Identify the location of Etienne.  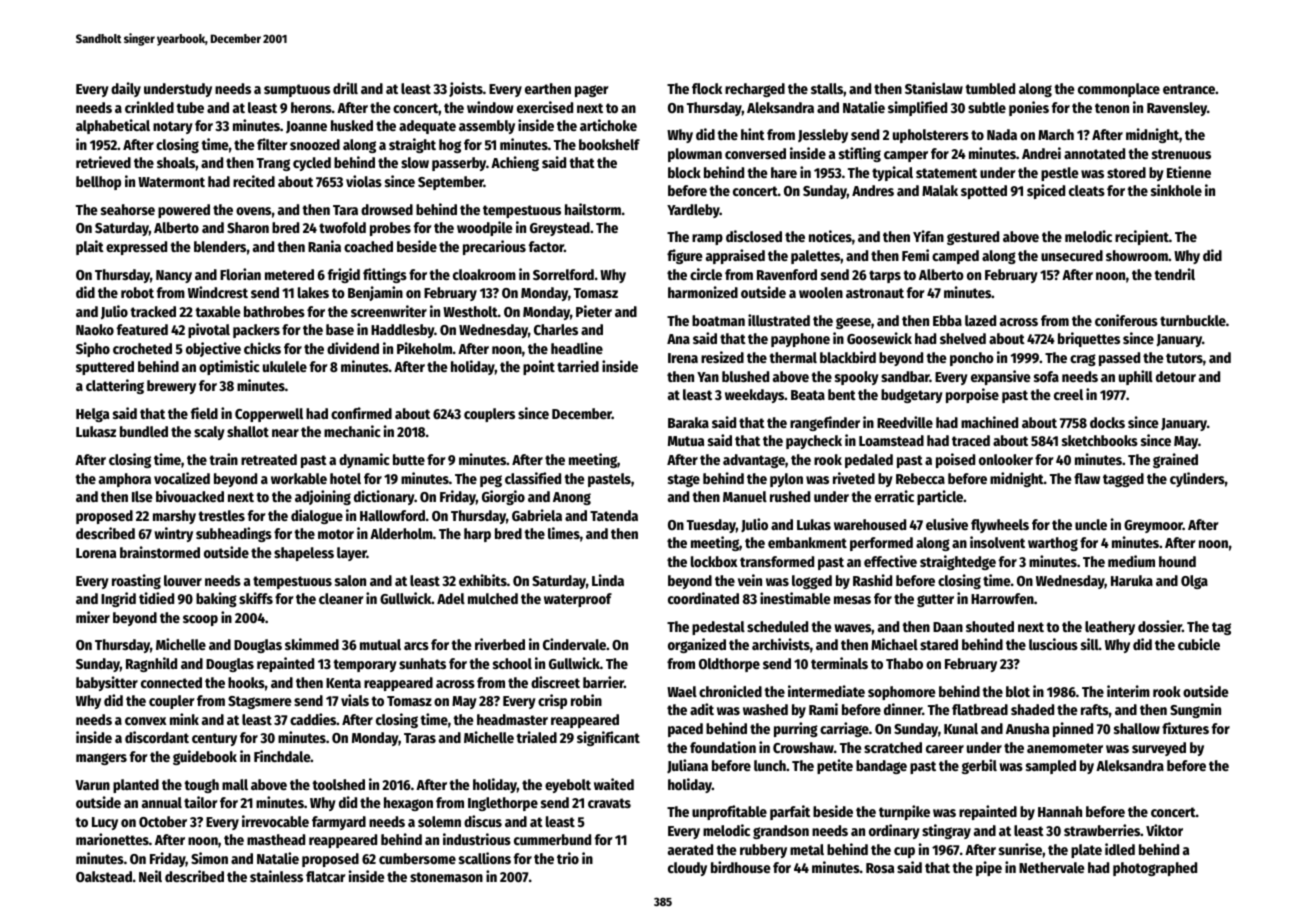
(1189, 172).
